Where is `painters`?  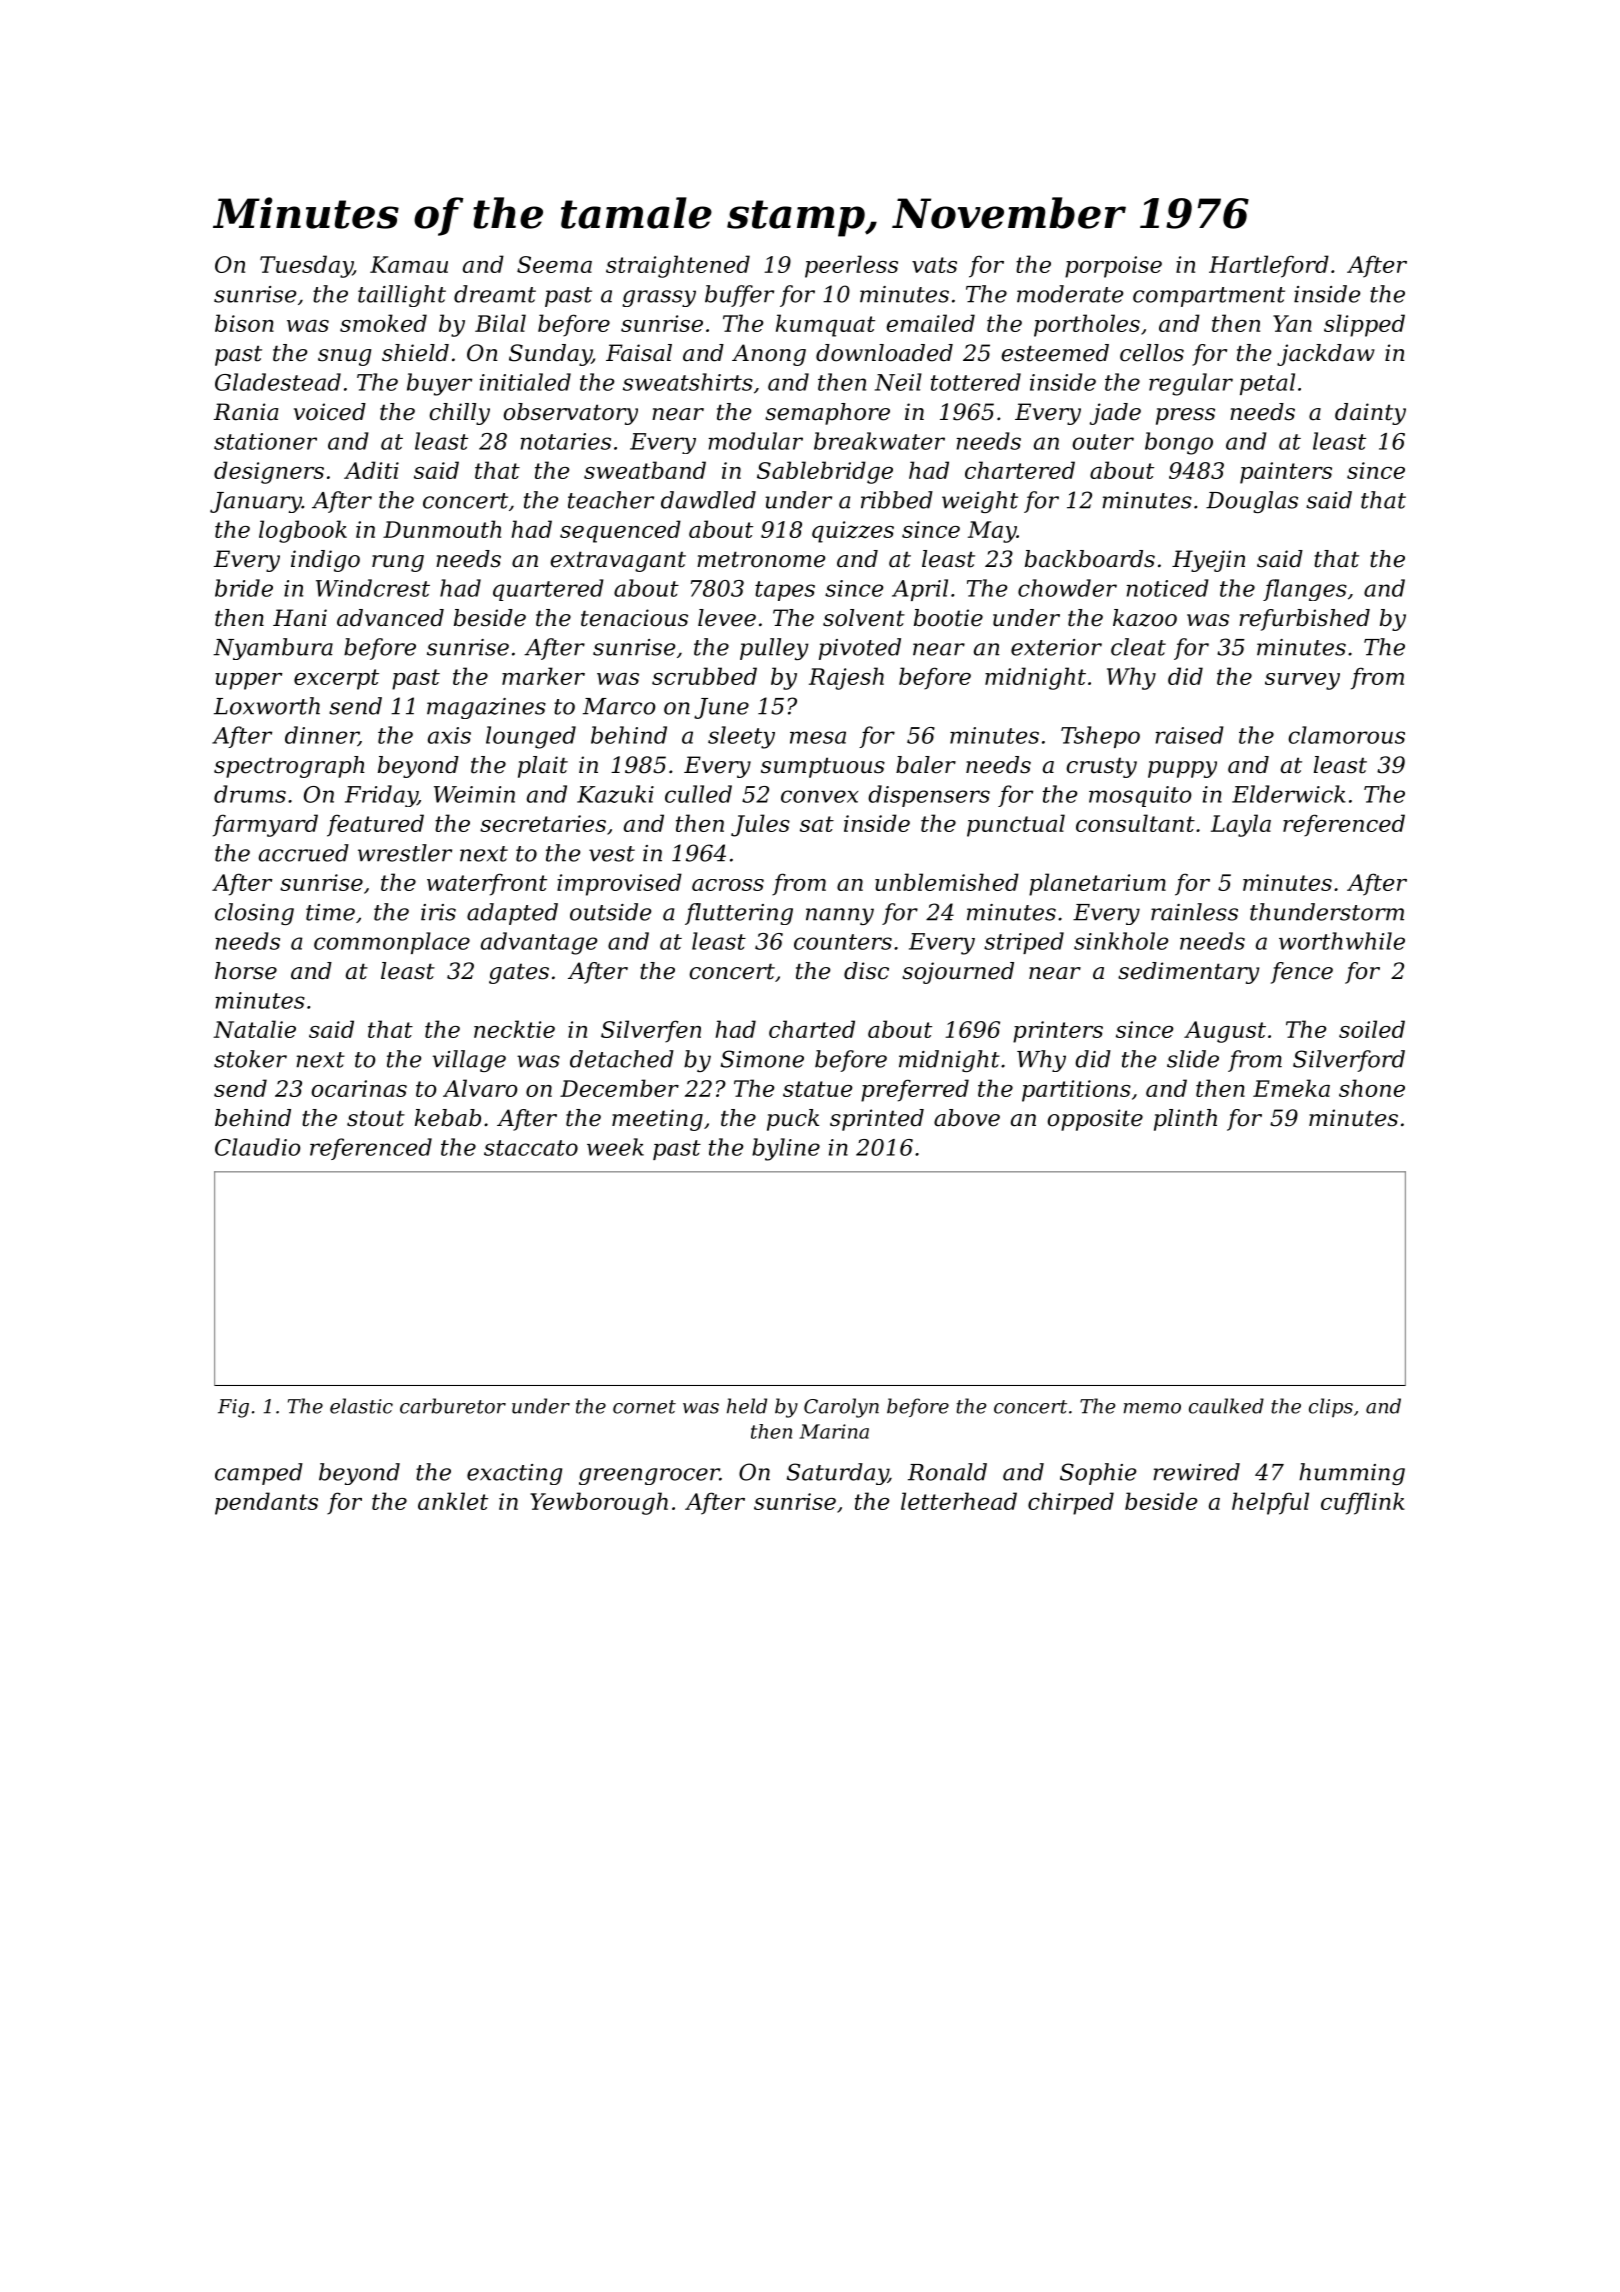
painters is located at coordinates (1286, 473).
